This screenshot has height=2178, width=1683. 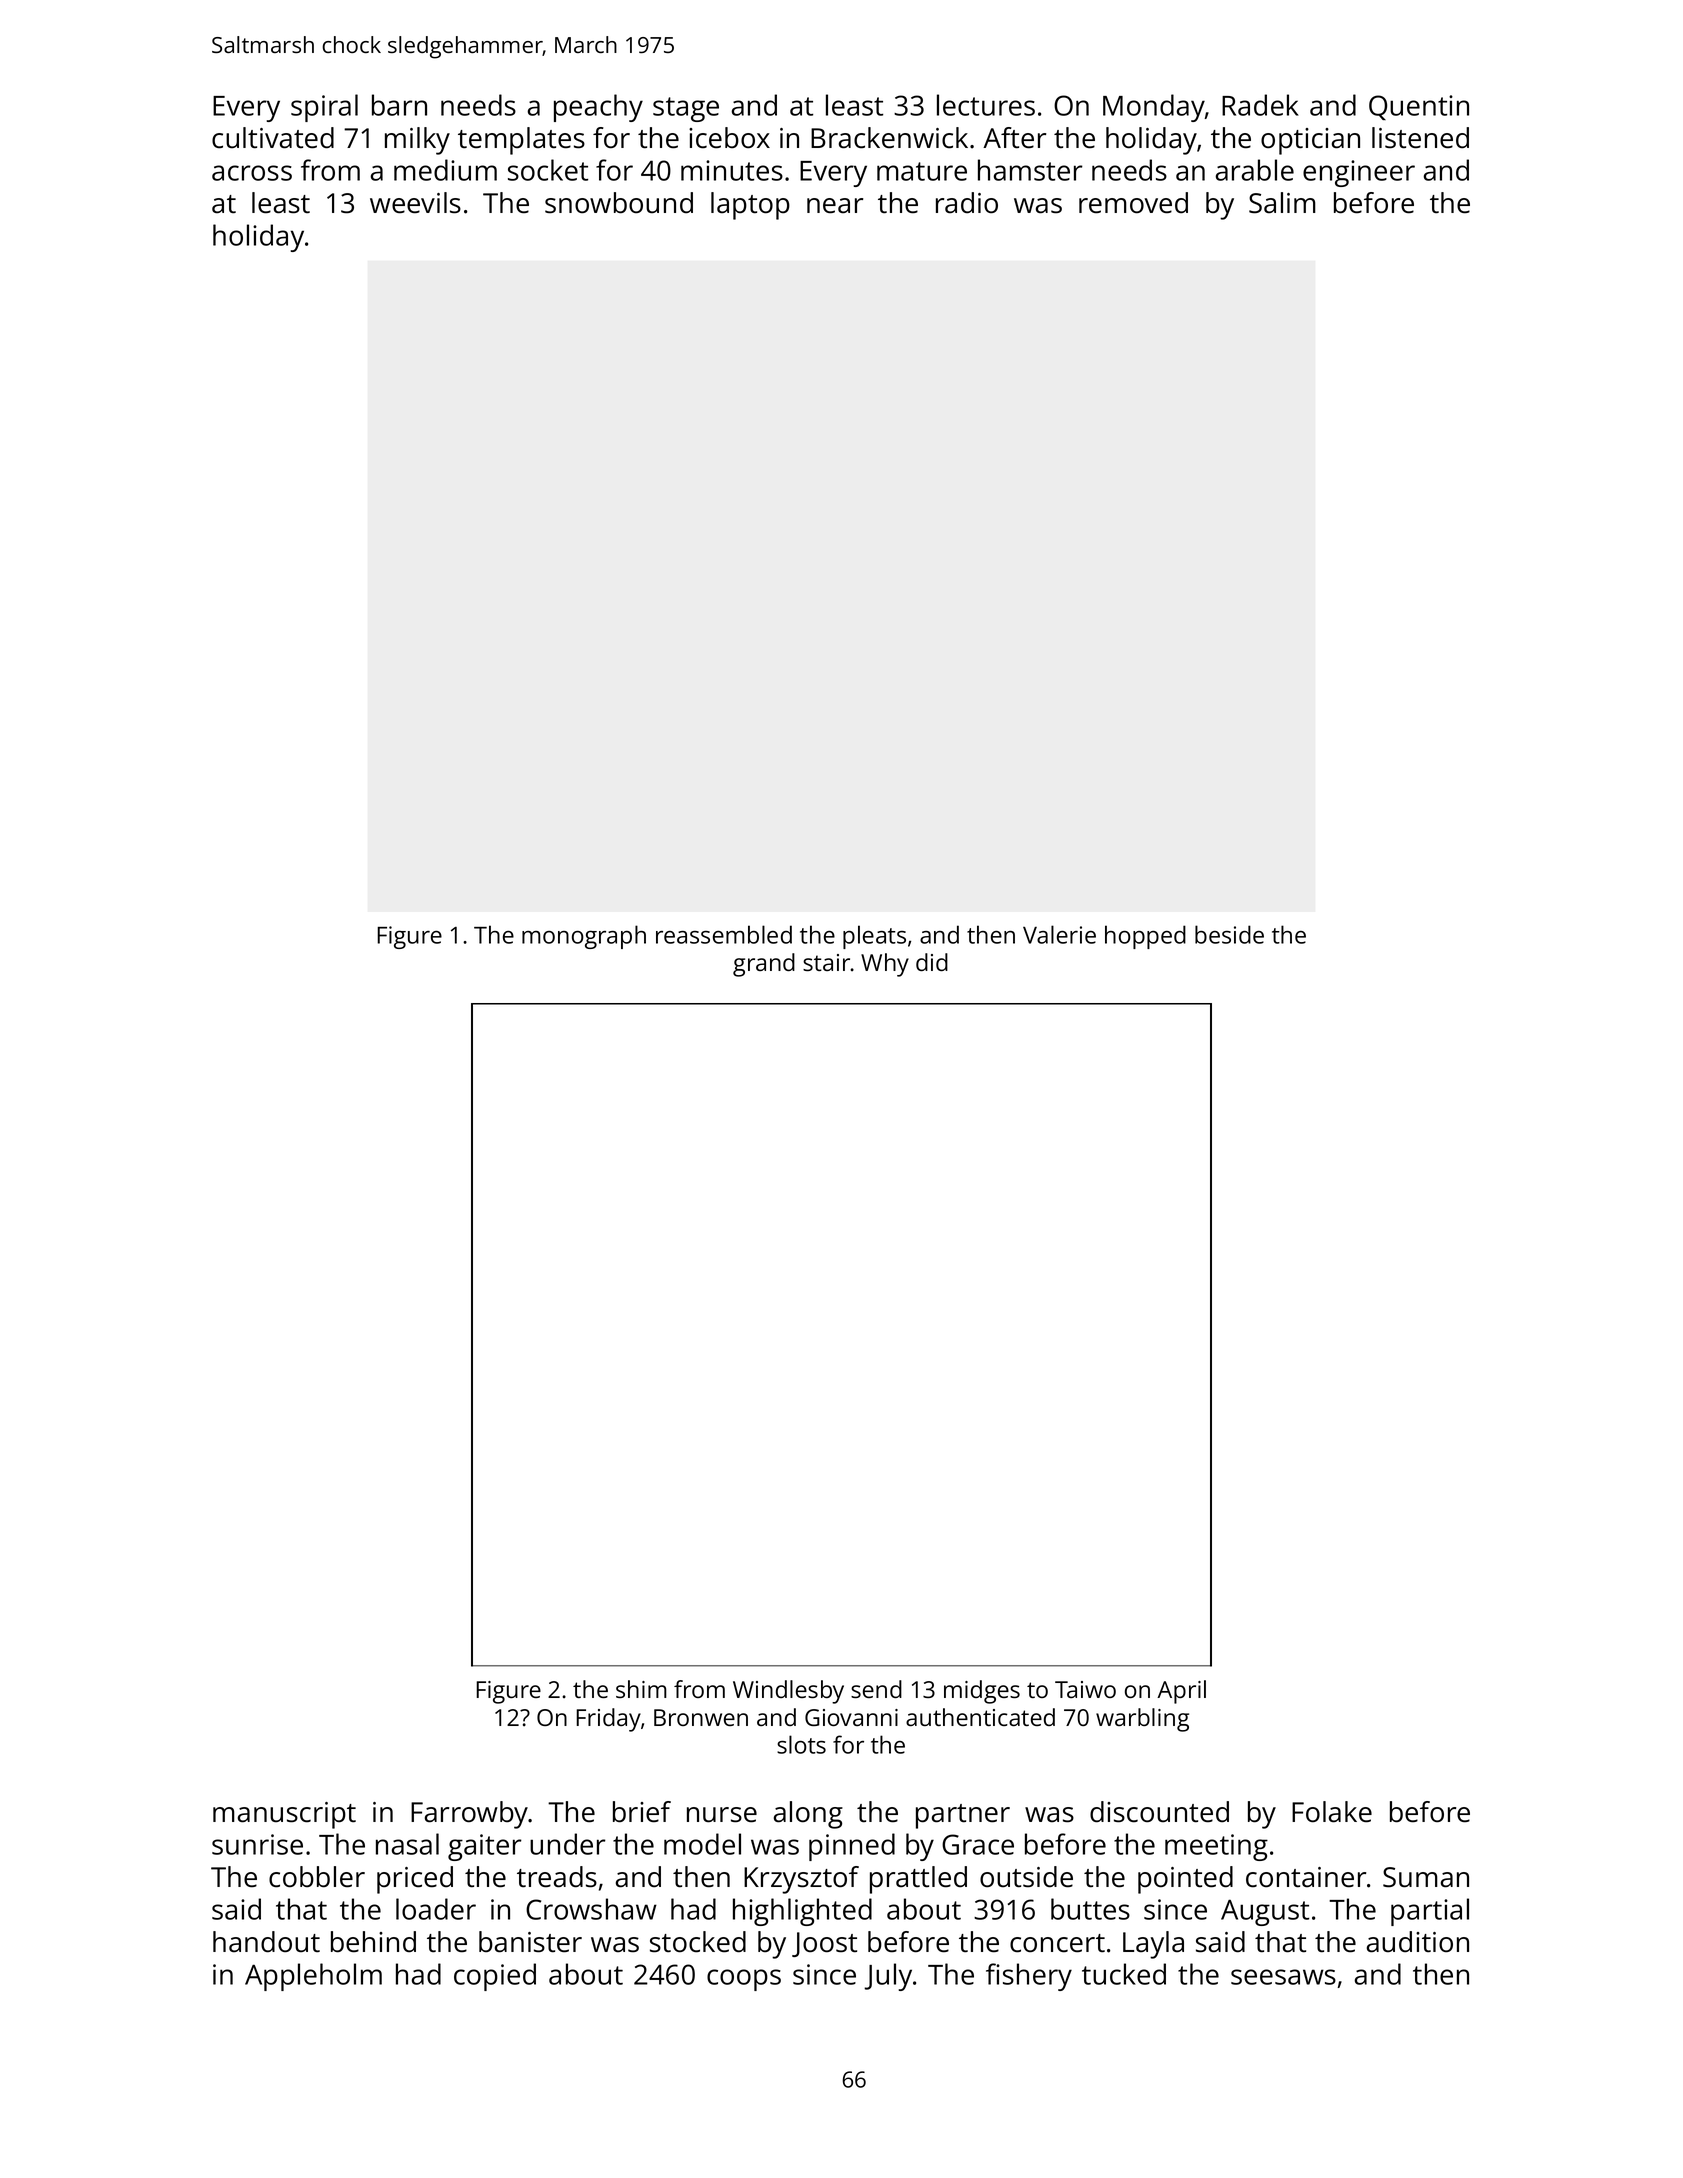 What do you see at coordinates (598, 108) in the screenshot?
I see `peachy` at bounding box center [598, 108].
